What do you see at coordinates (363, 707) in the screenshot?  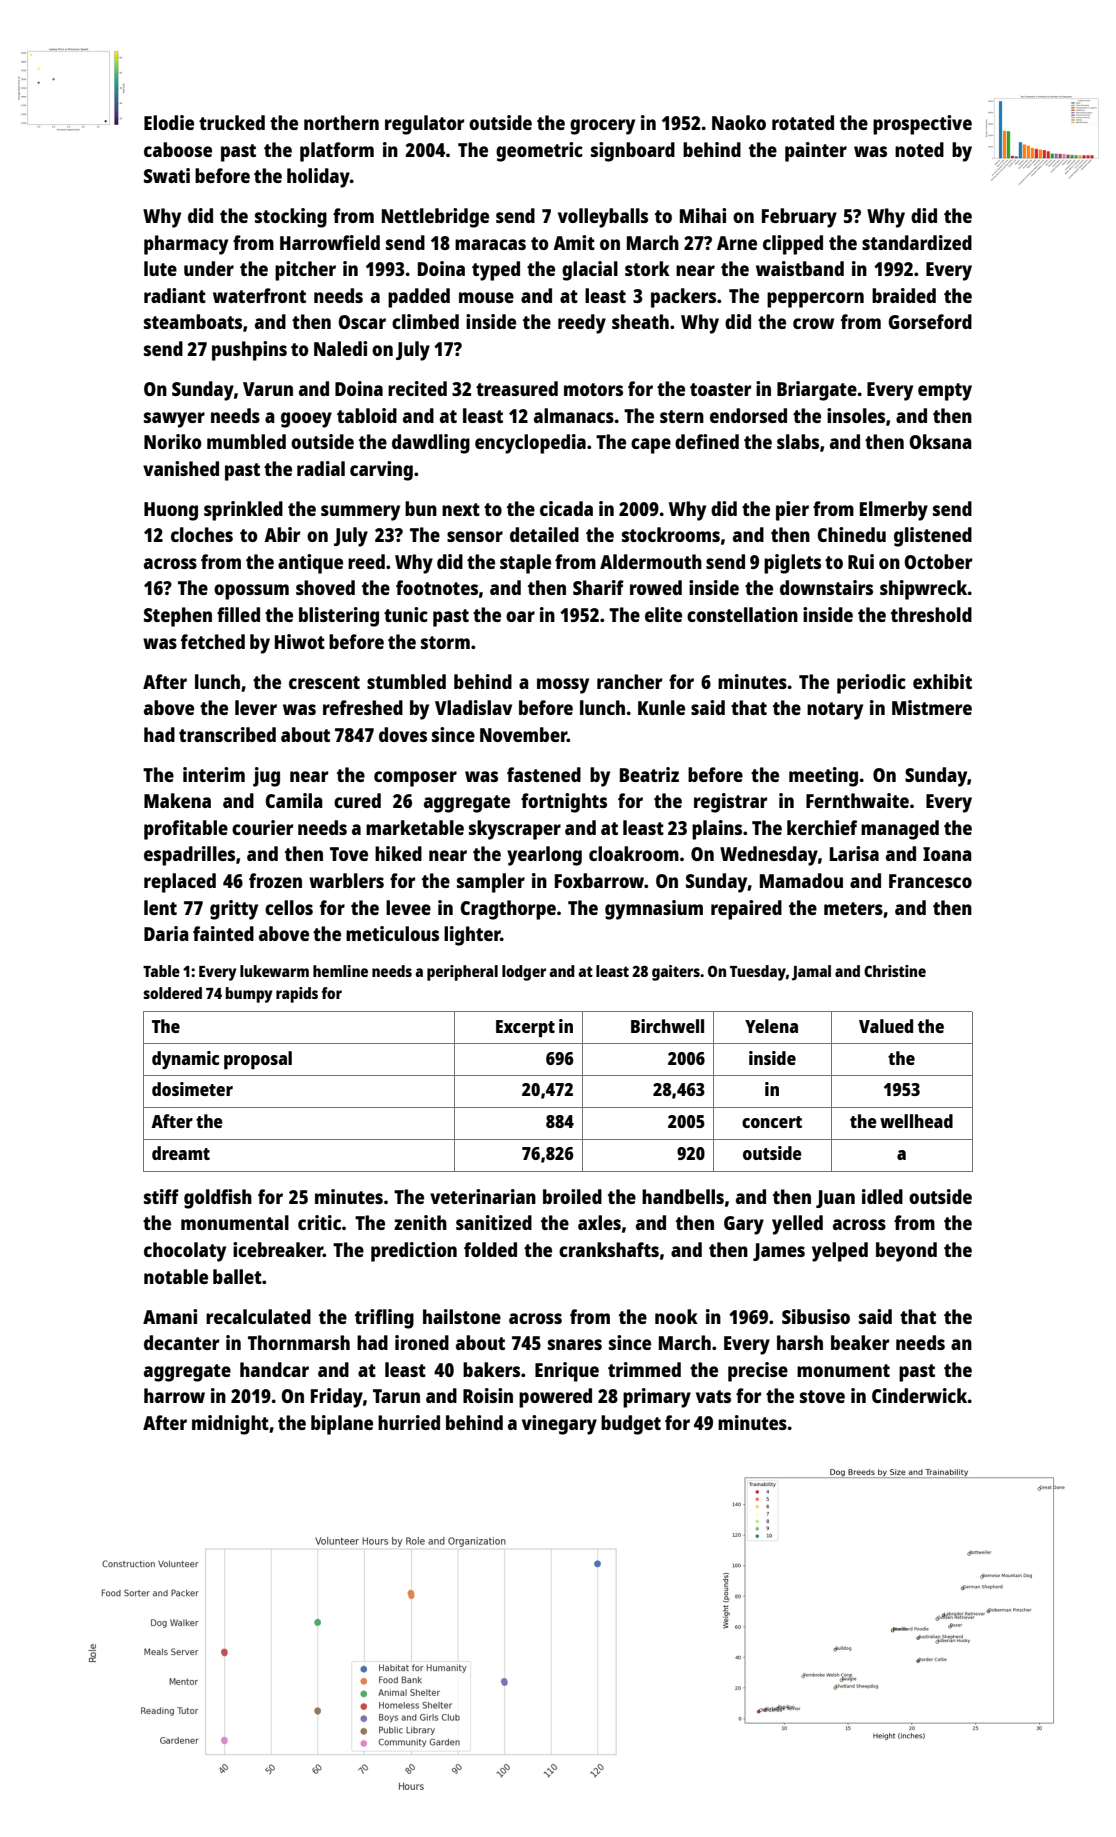 I see `refreshed` at bounding box center [363, 707].
